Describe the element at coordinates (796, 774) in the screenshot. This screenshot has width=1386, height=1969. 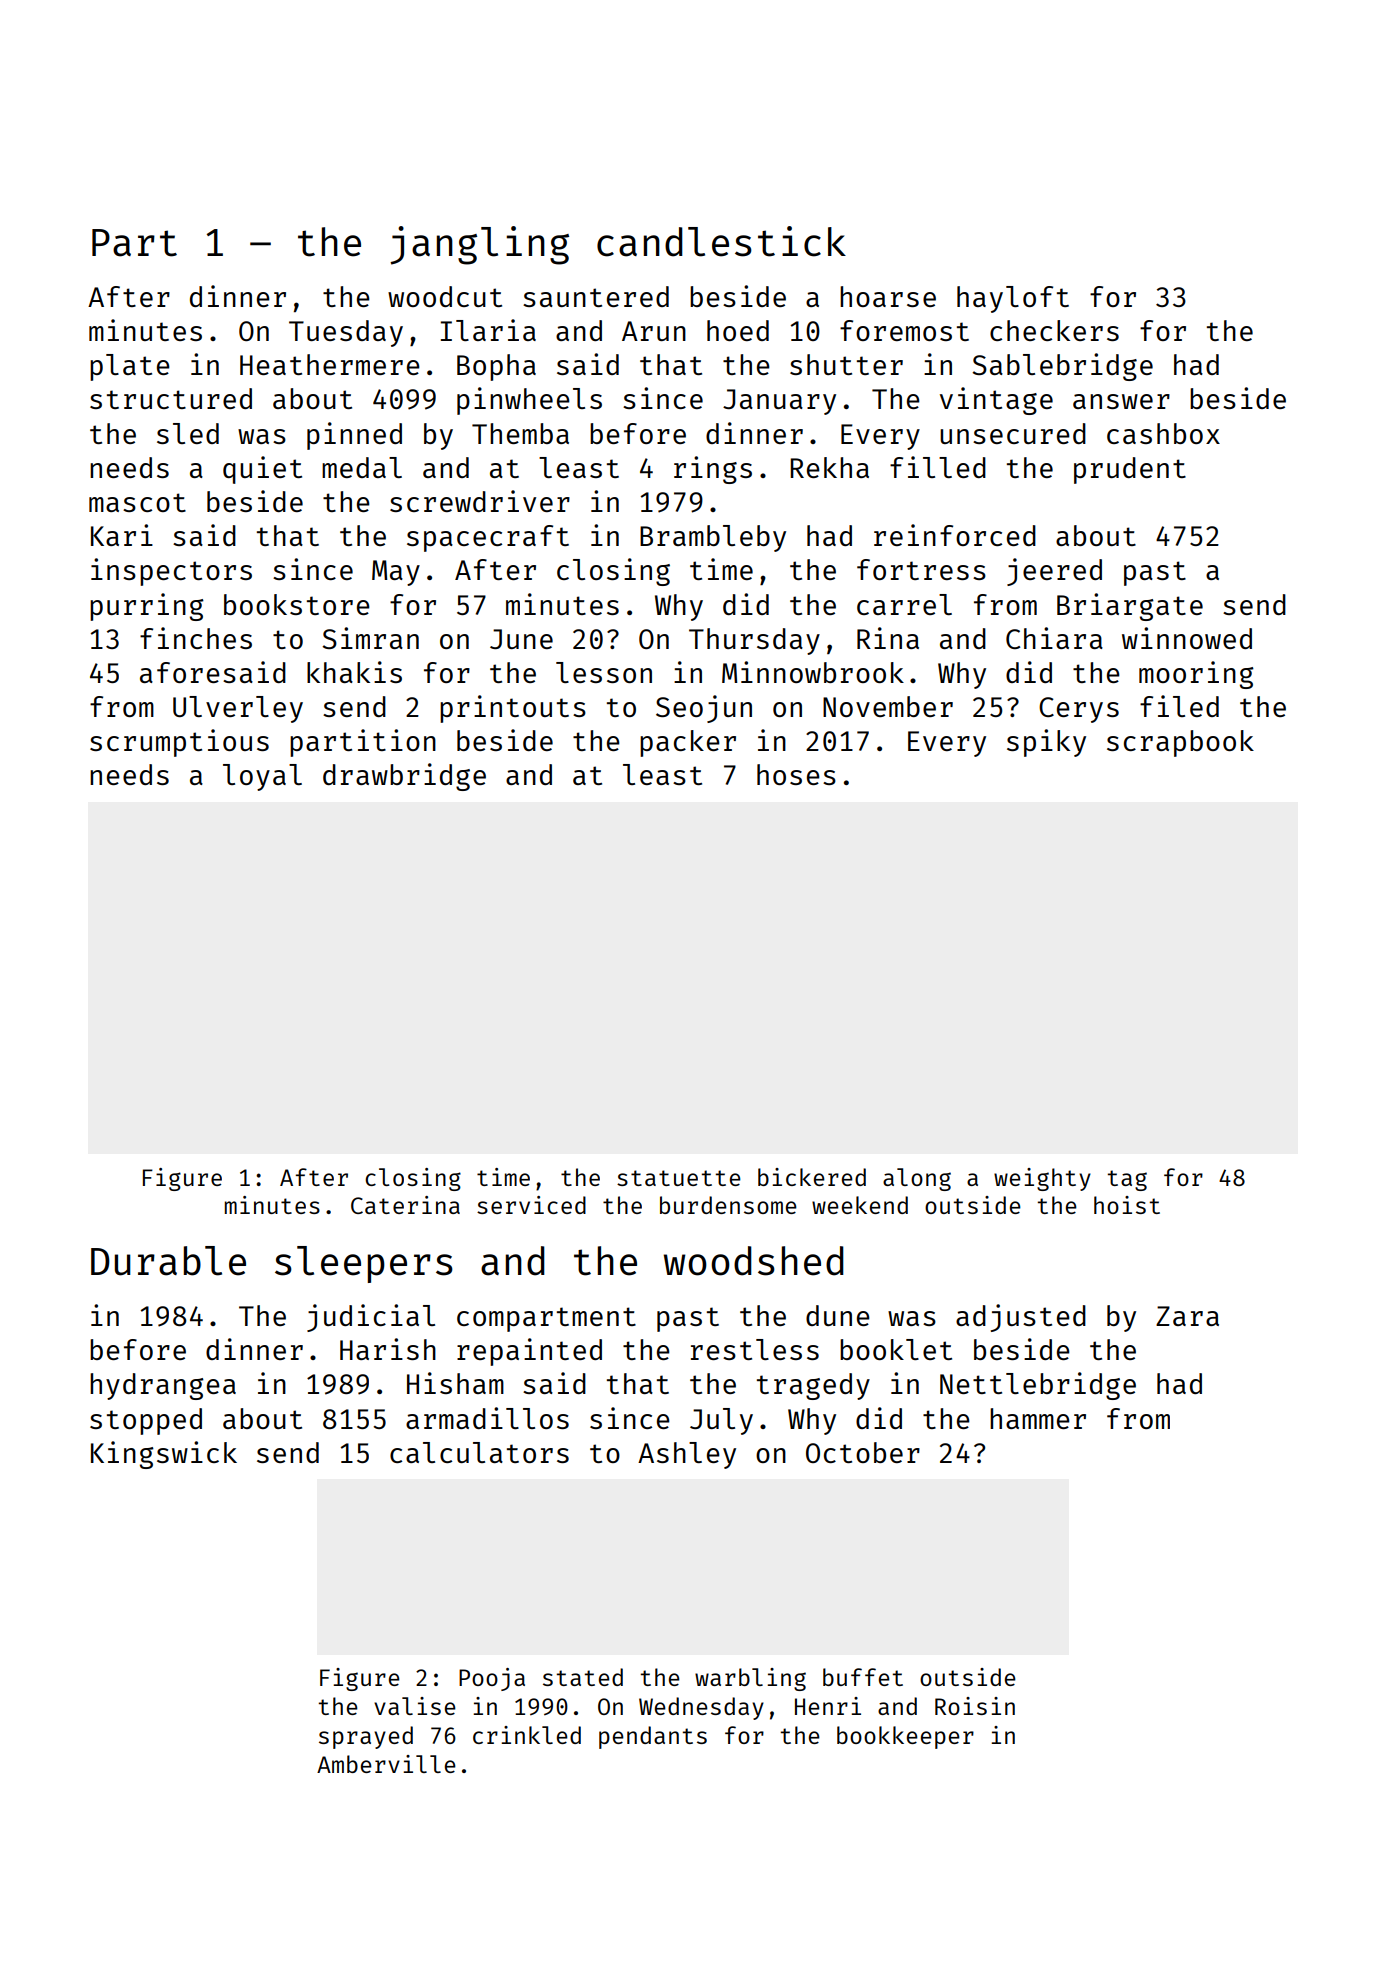
I see `hoses` at that location.
